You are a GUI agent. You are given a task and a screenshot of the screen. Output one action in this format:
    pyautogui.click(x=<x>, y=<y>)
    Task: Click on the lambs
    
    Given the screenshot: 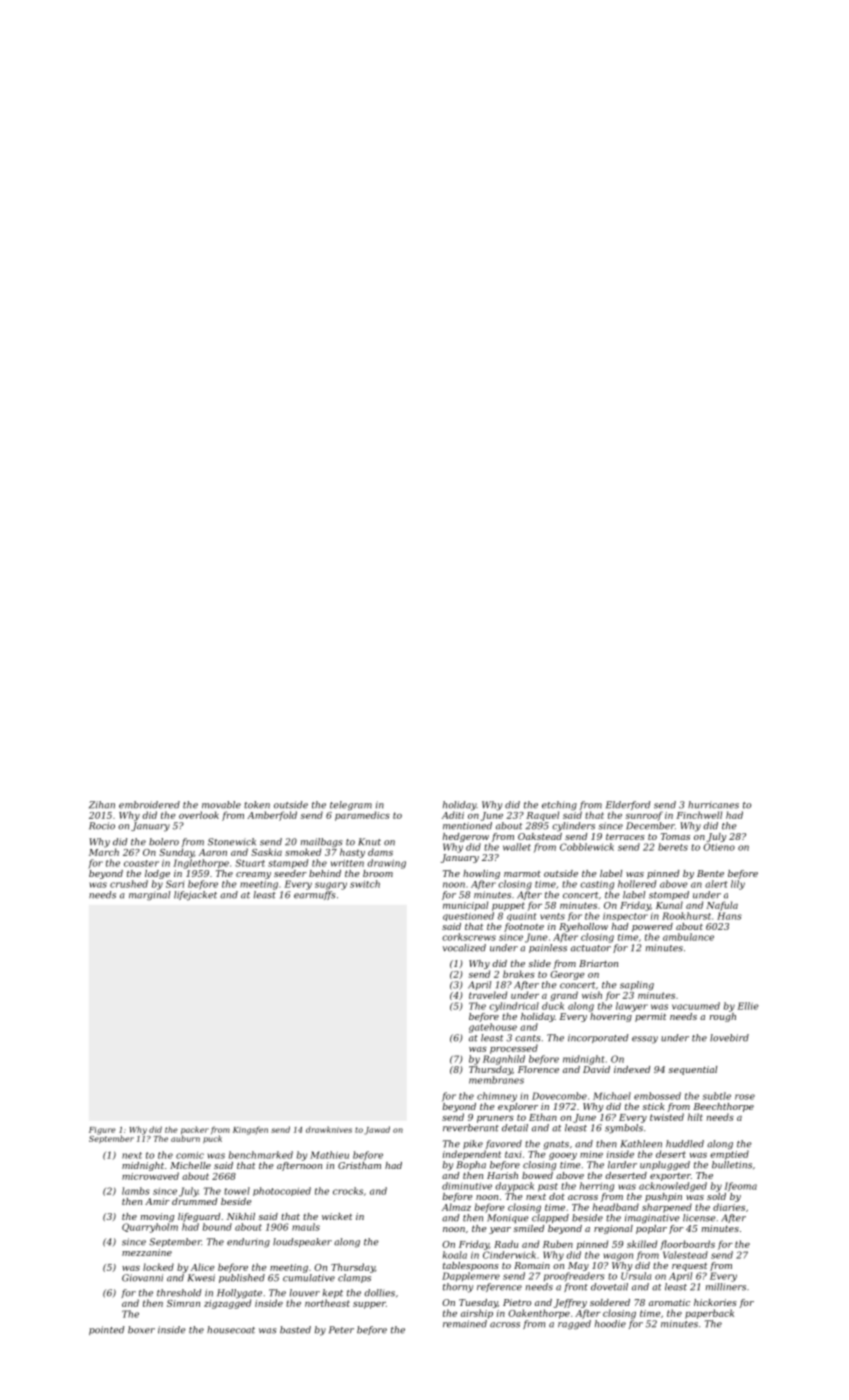 What is the action you would take?
    pyautogui.click(x=136, y=1191)
